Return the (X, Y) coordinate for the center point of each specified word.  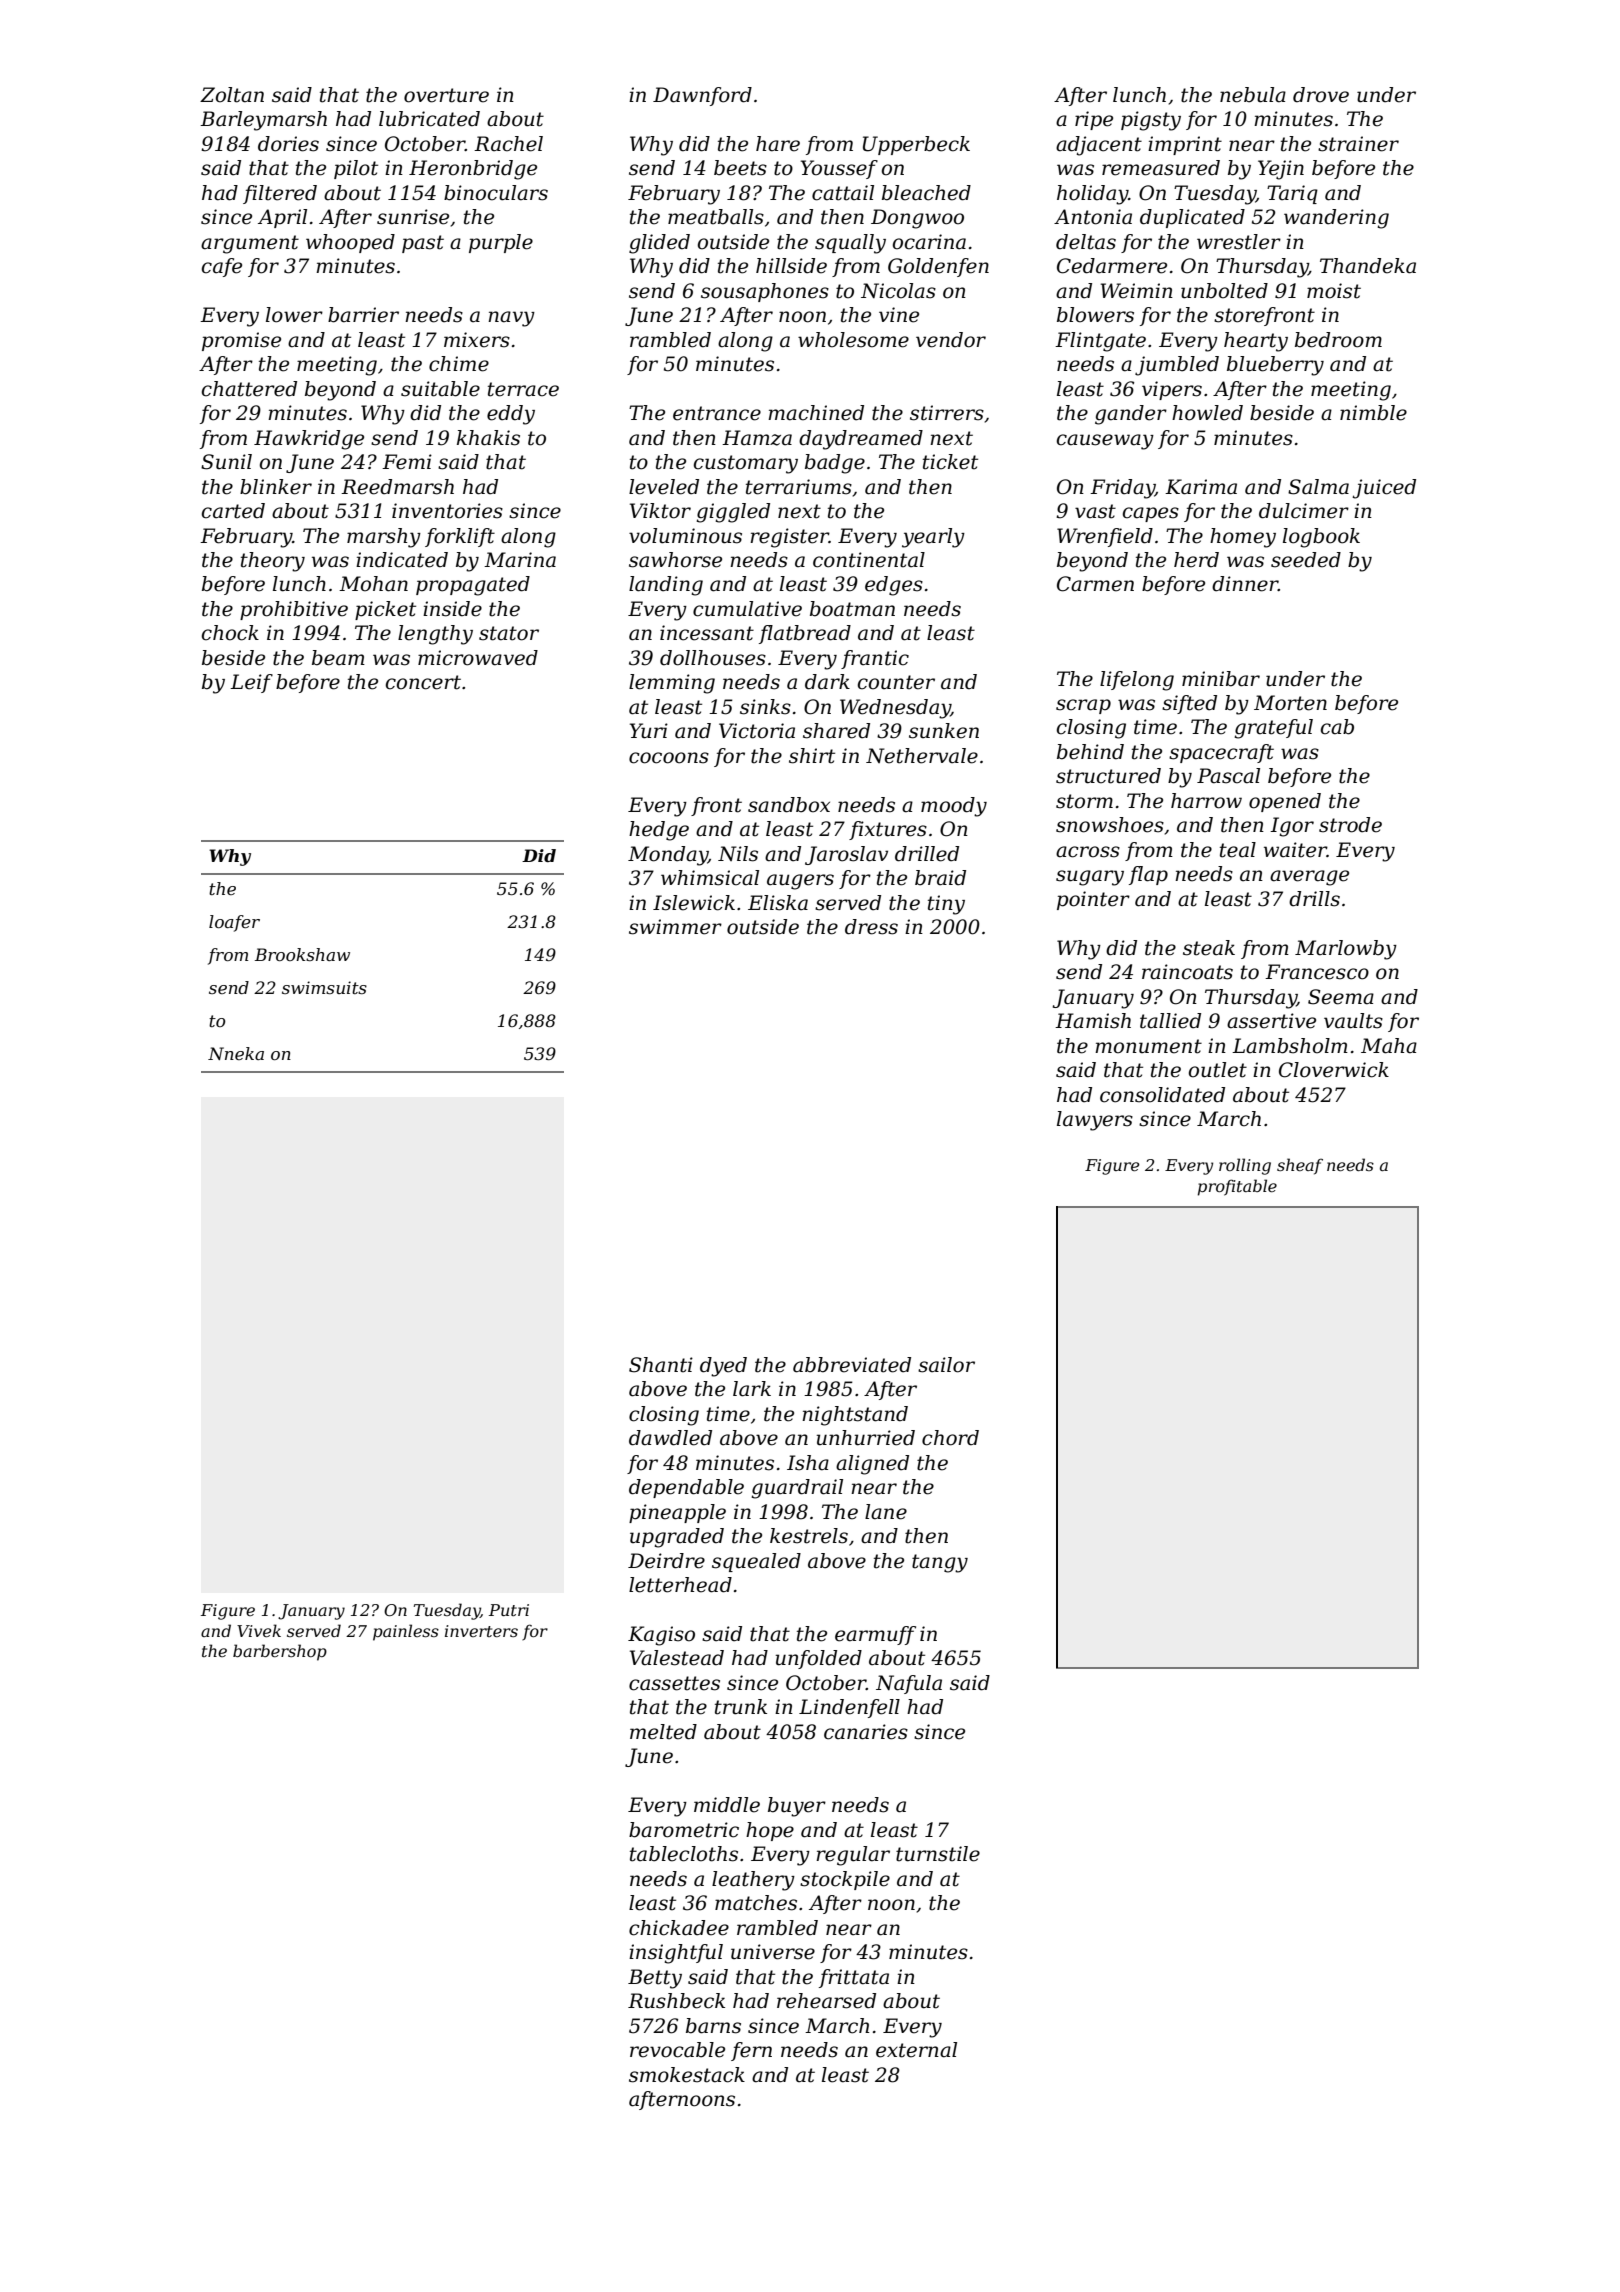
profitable (1237, 1187)
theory (273, 562)
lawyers (1095, 1121)
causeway (1105, 442)
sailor (946, 1365)
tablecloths (684, 1854)
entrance (717, 413)
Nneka (236, 1053)
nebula (1253, 95)
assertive (1271, 1021)
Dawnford (702, 96)
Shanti (661, 1365)
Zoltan (232, 95)
